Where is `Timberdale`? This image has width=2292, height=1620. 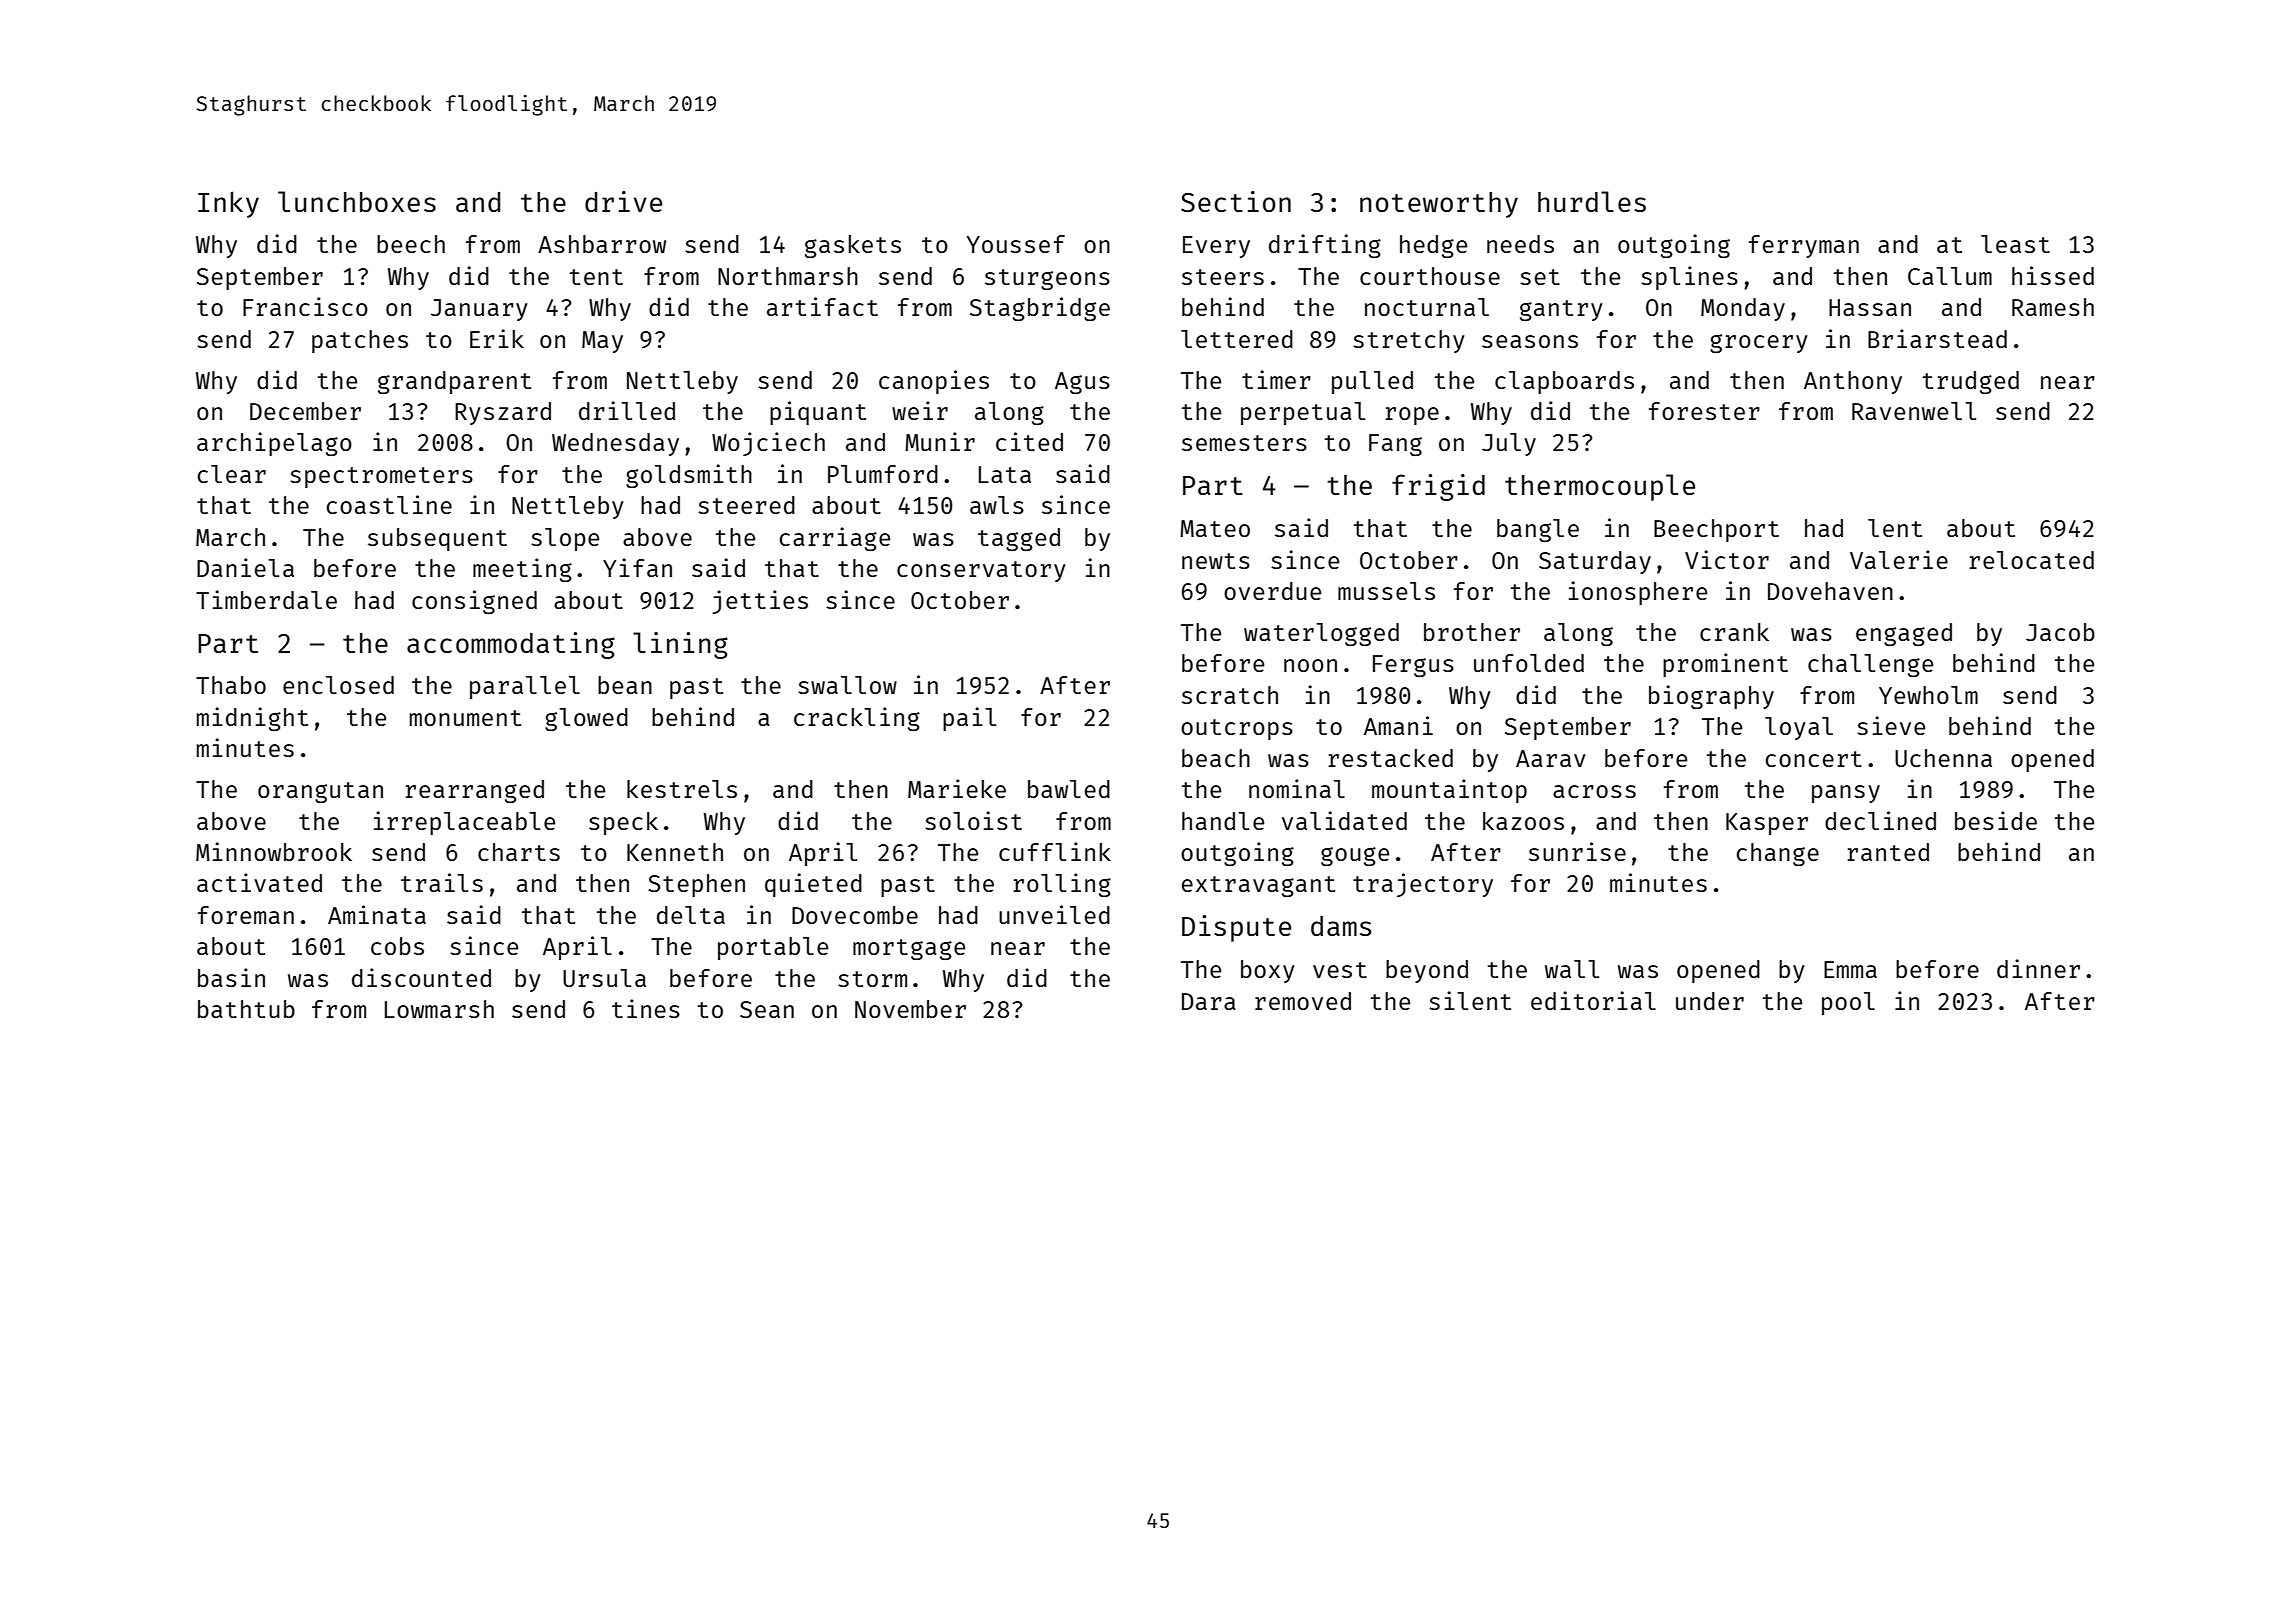 Timberdale is located at coordinates (266, 599).
